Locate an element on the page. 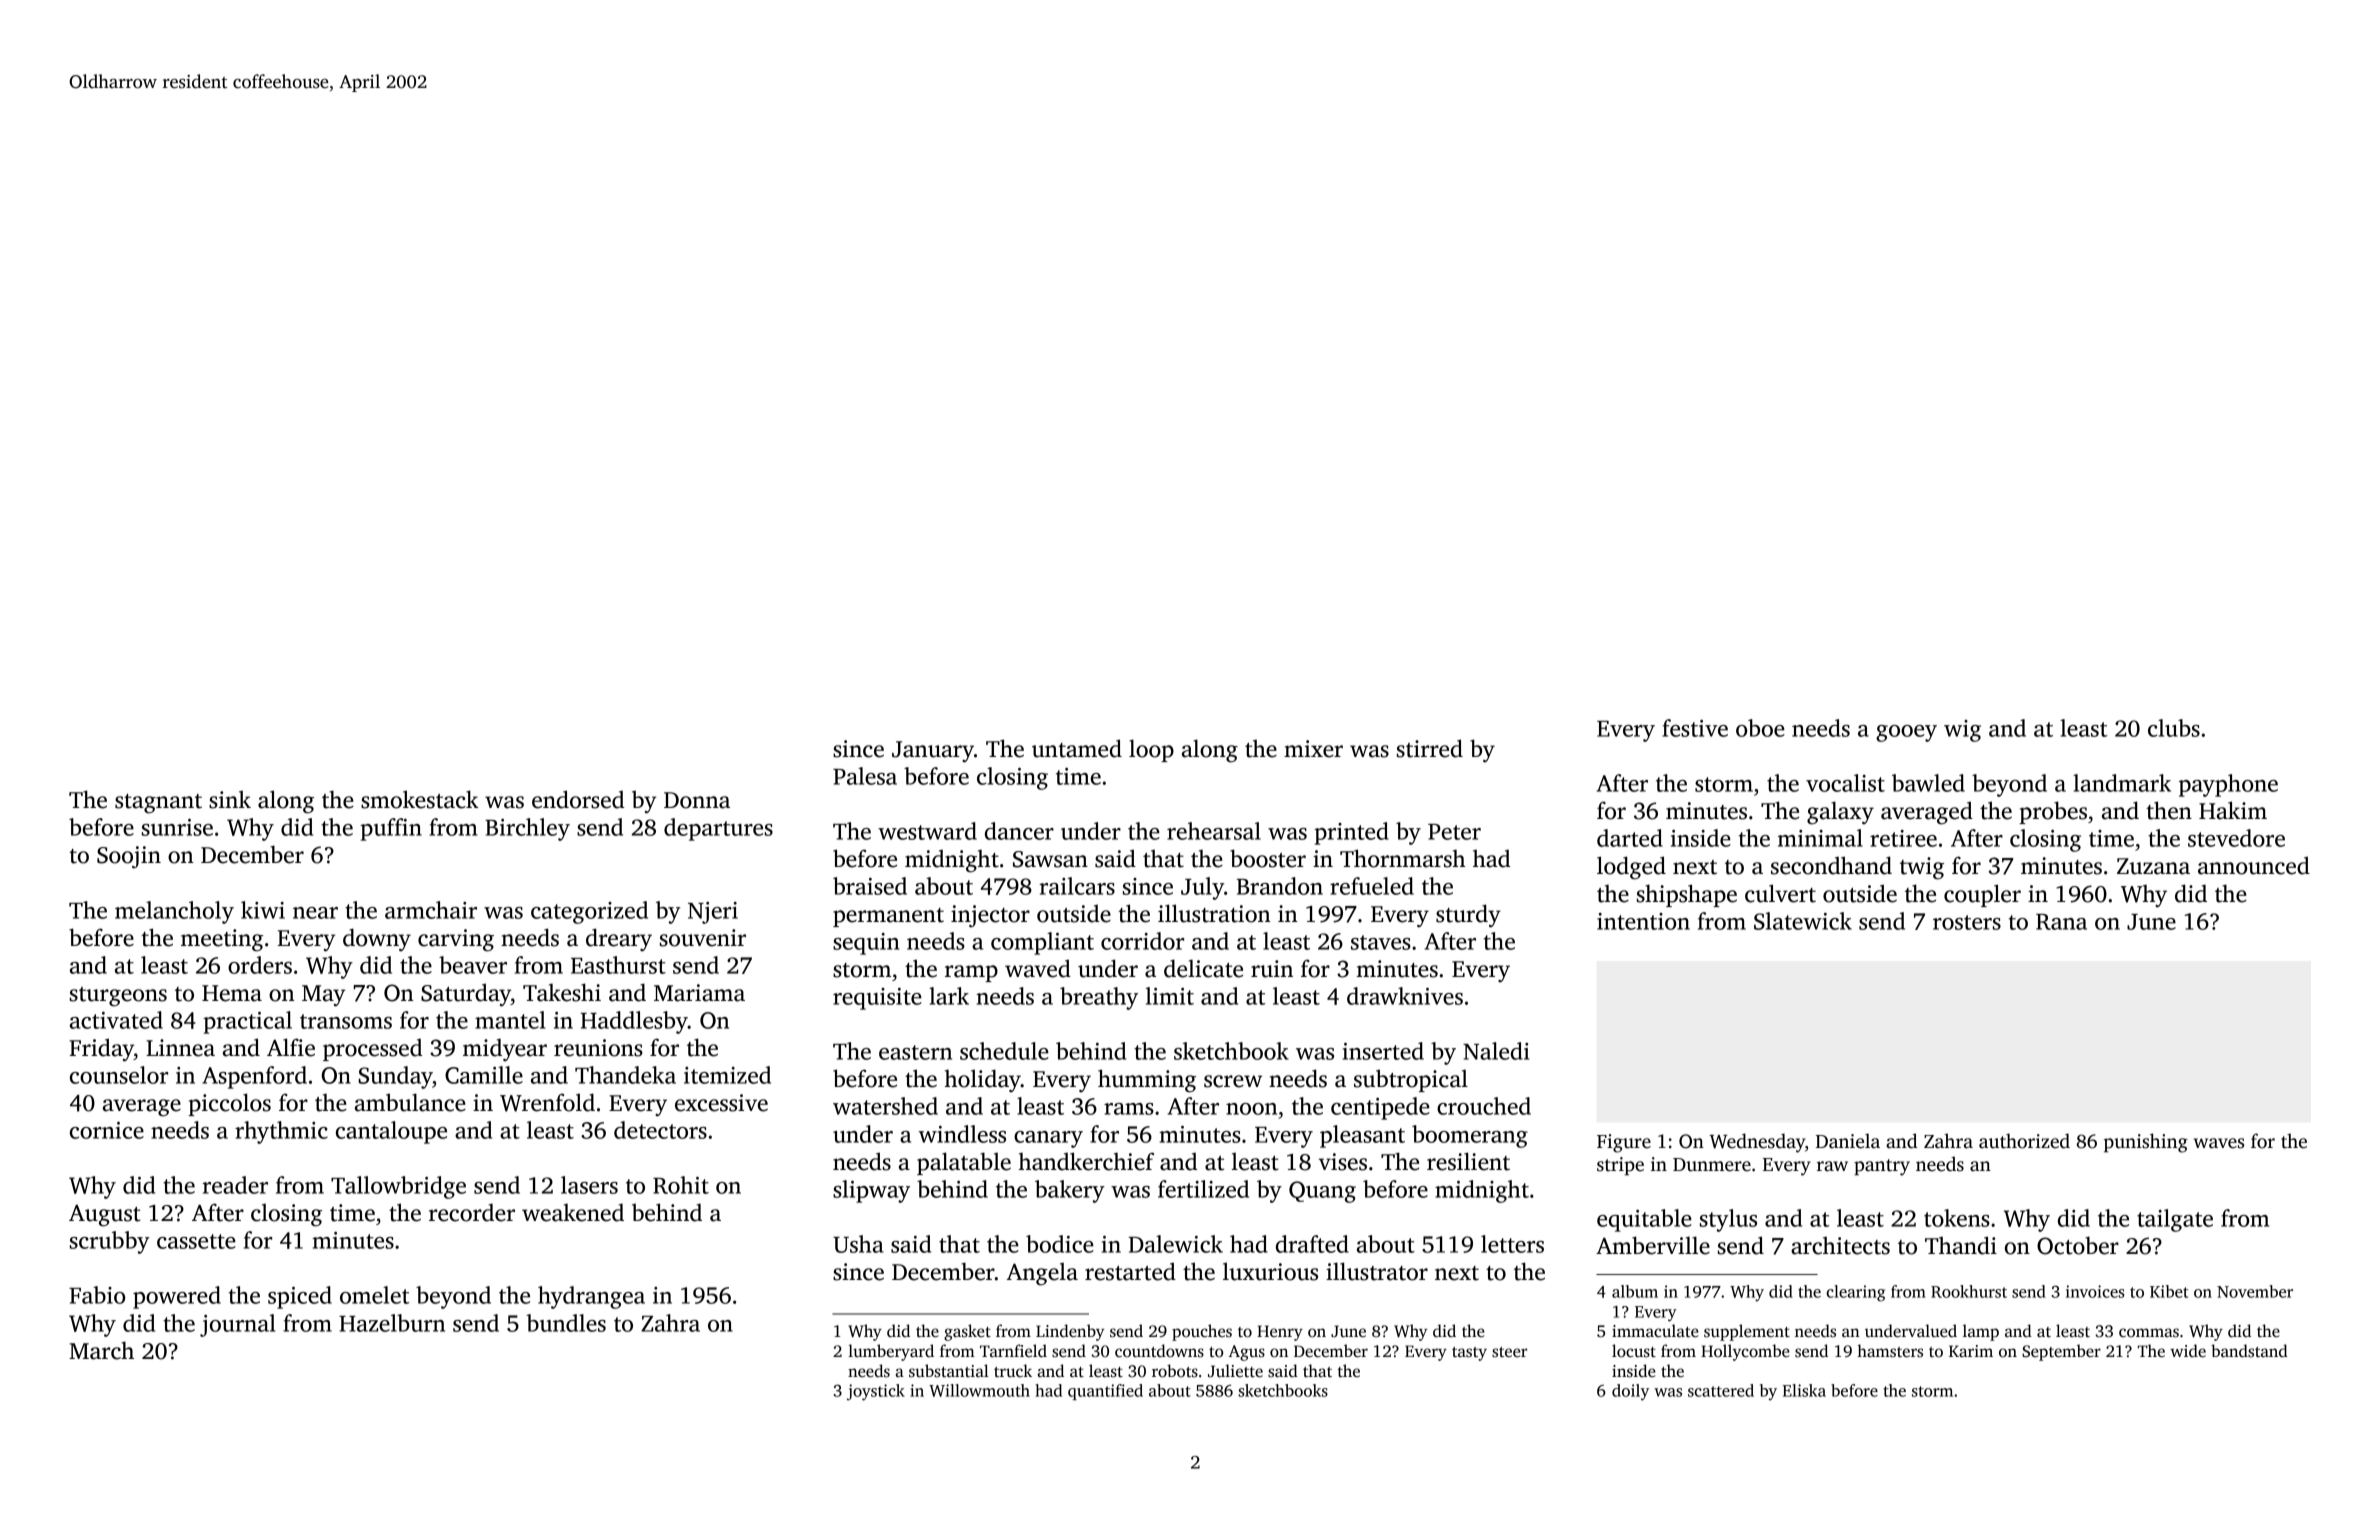 This document has height=1540, width=2380. drafted is located at coordinates (1312, 1244).
